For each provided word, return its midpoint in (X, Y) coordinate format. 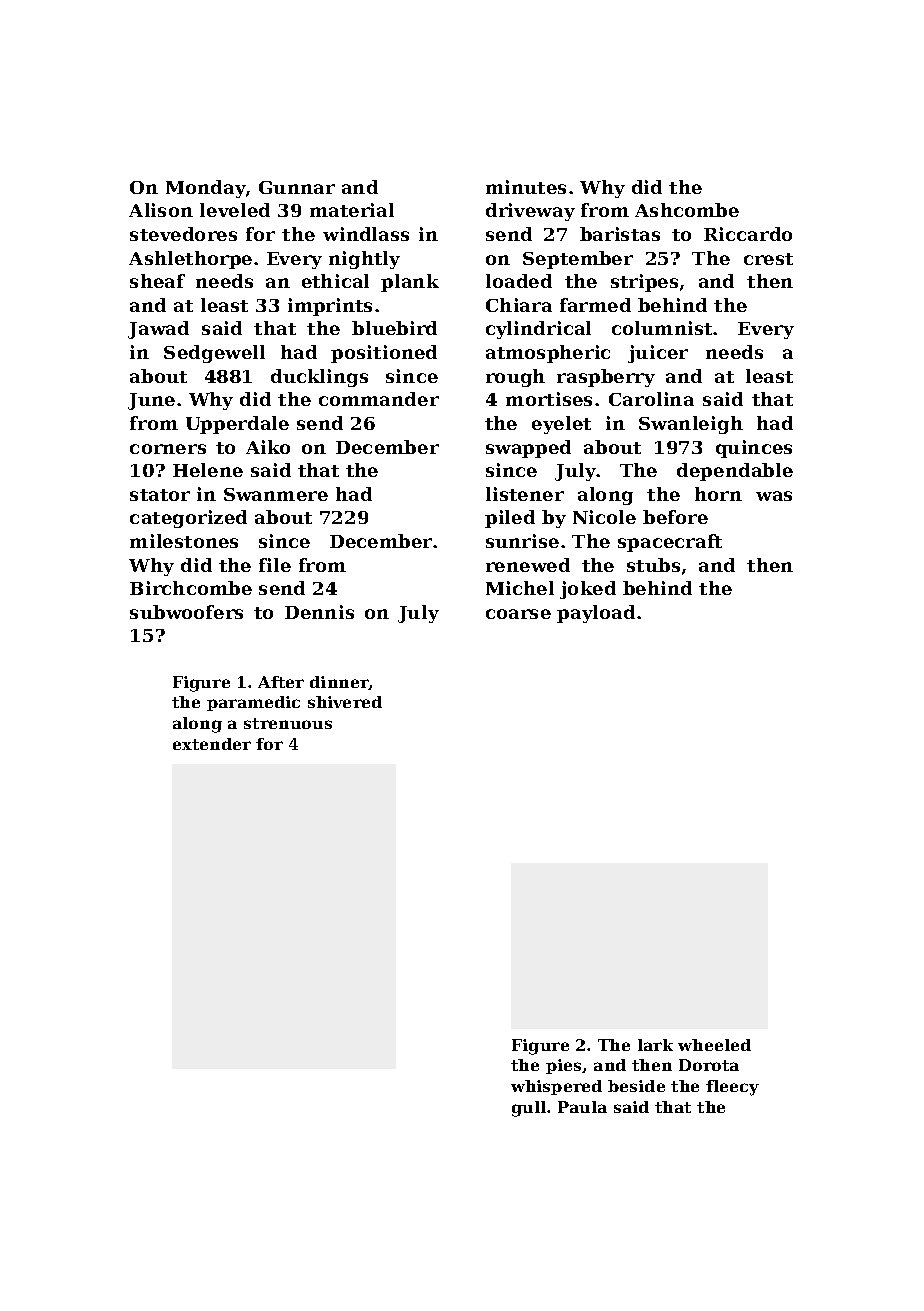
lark (655, 1045)
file (275, 565)
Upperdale (237, 425)
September (578, 260)
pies (563, 1066)
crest (768, 259)
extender (212, 744)
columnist (662, 328)
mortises (549, 399)
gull (529, 1109)
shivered (345, 702)
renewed (528, 565)
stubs (653, 565)
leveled (235, 210)
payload (596, 614)
